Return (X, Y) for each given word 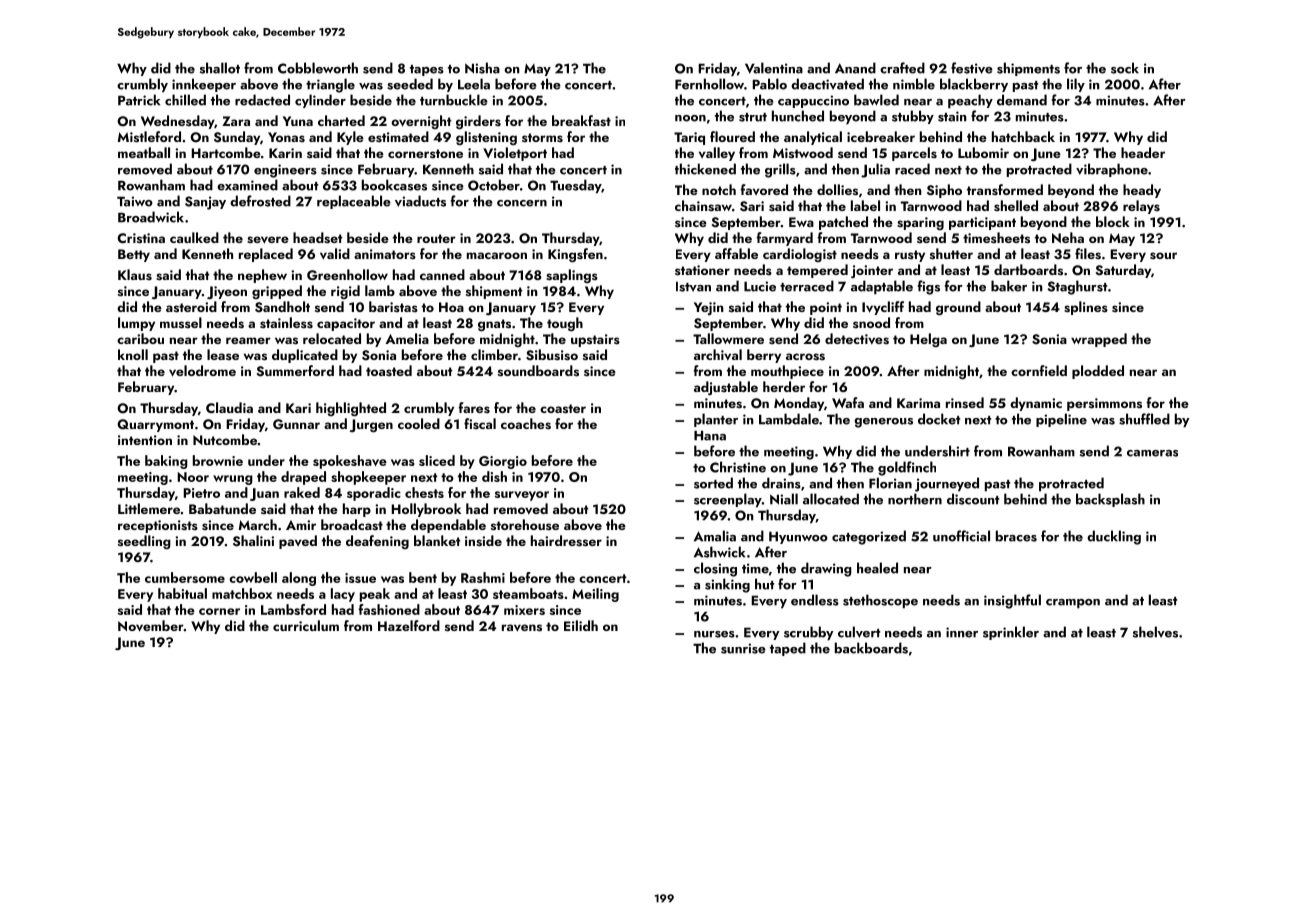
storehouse (525, 525)
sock (1125, 68)
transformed (1005, 190)
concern (522, 203)
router (436, 238)
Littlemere (149, 508)
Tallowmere (728, 338)
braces (1016, 536)
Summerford (295, 371)
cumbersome (185, 577)
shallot (220, 68)
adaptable (882, 287)
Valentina (774, 68)
